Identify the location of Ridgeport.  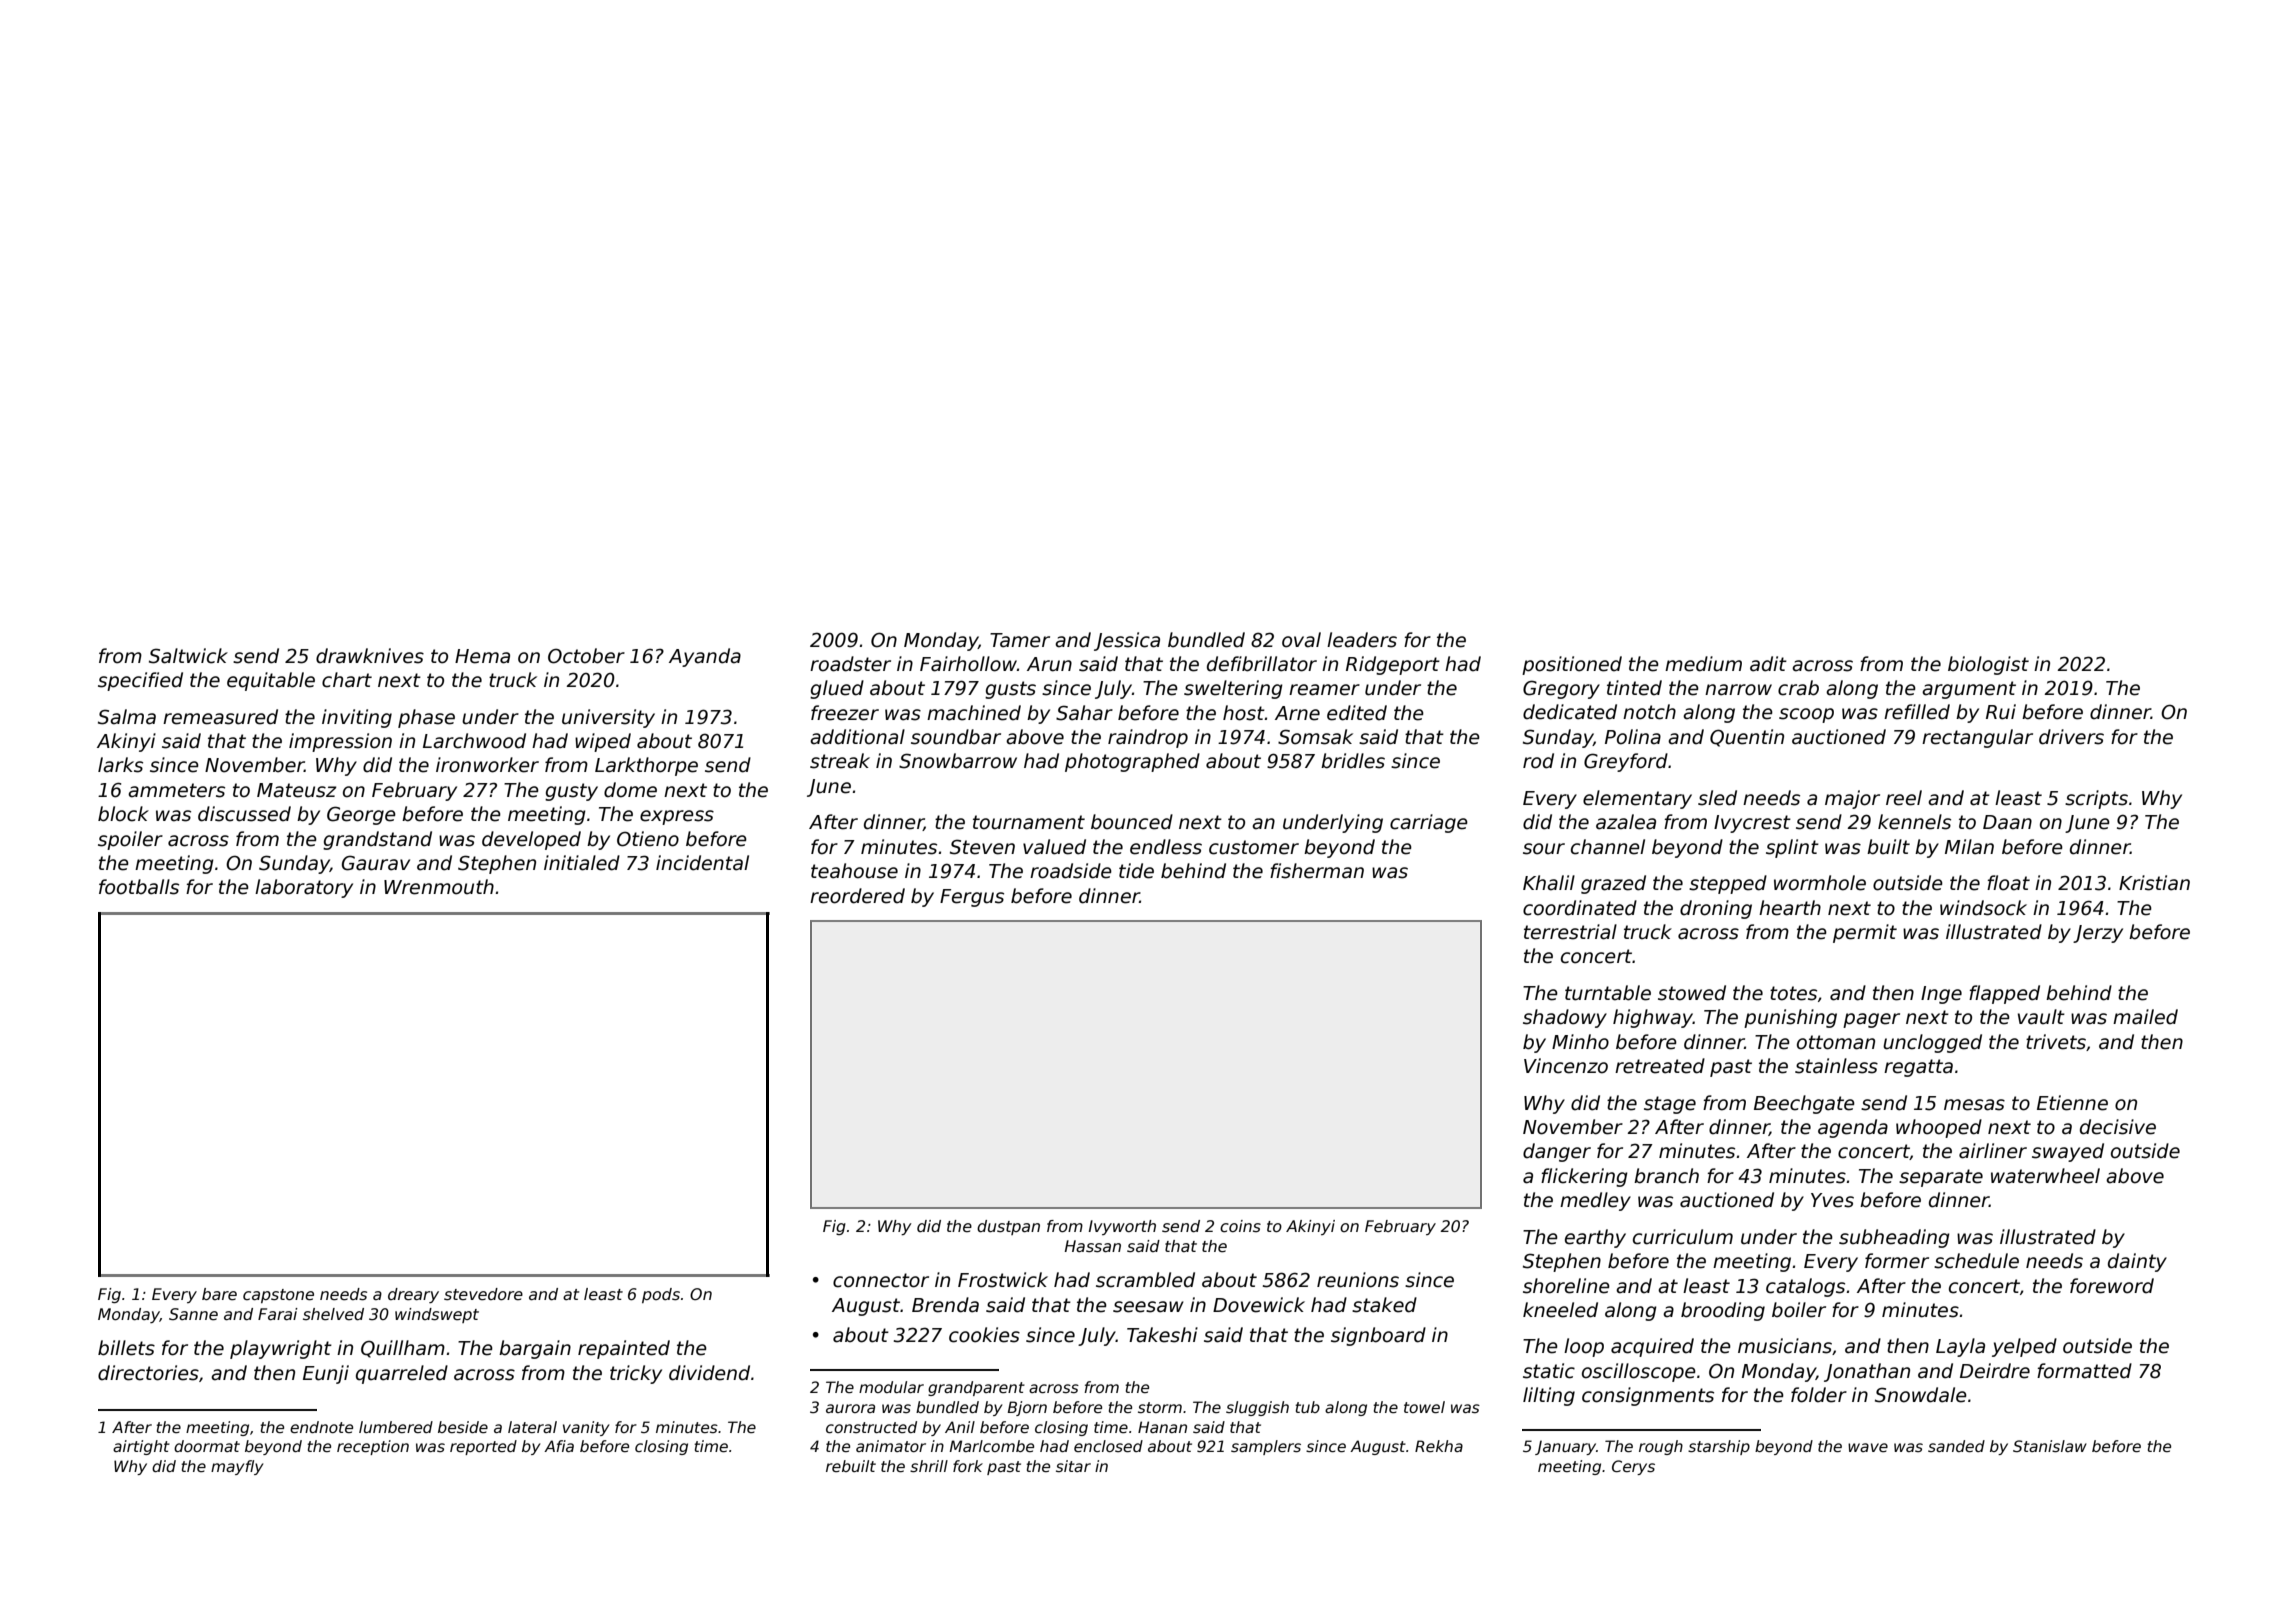
(1393, 665).
